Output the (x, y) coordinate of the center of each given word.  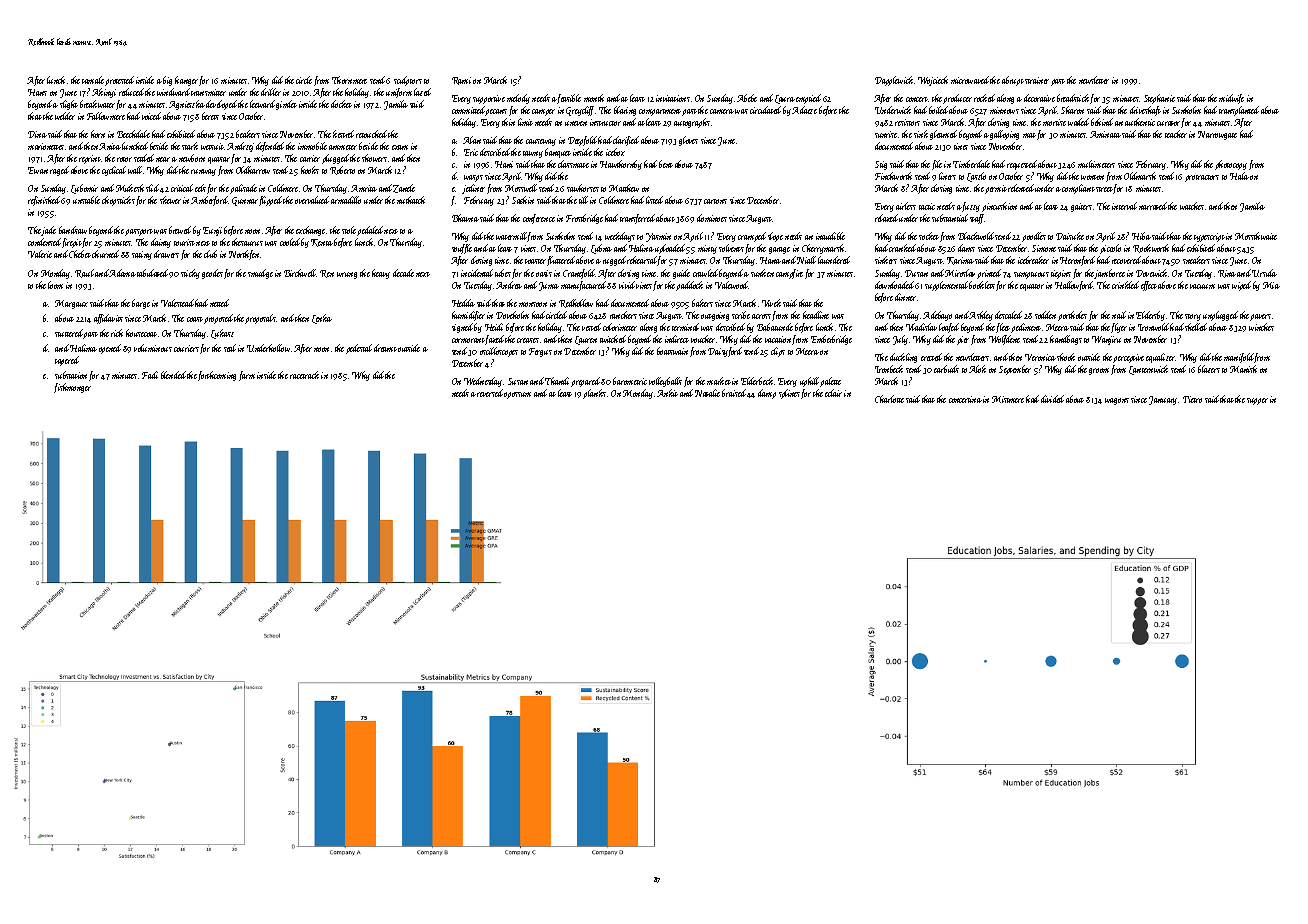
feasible (569, 99)
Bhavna (465, 218)
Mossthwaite (1256, 236)
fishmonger (72, 388)
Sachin (523, 200)
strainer (1037, 80)
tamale (93, 80)
